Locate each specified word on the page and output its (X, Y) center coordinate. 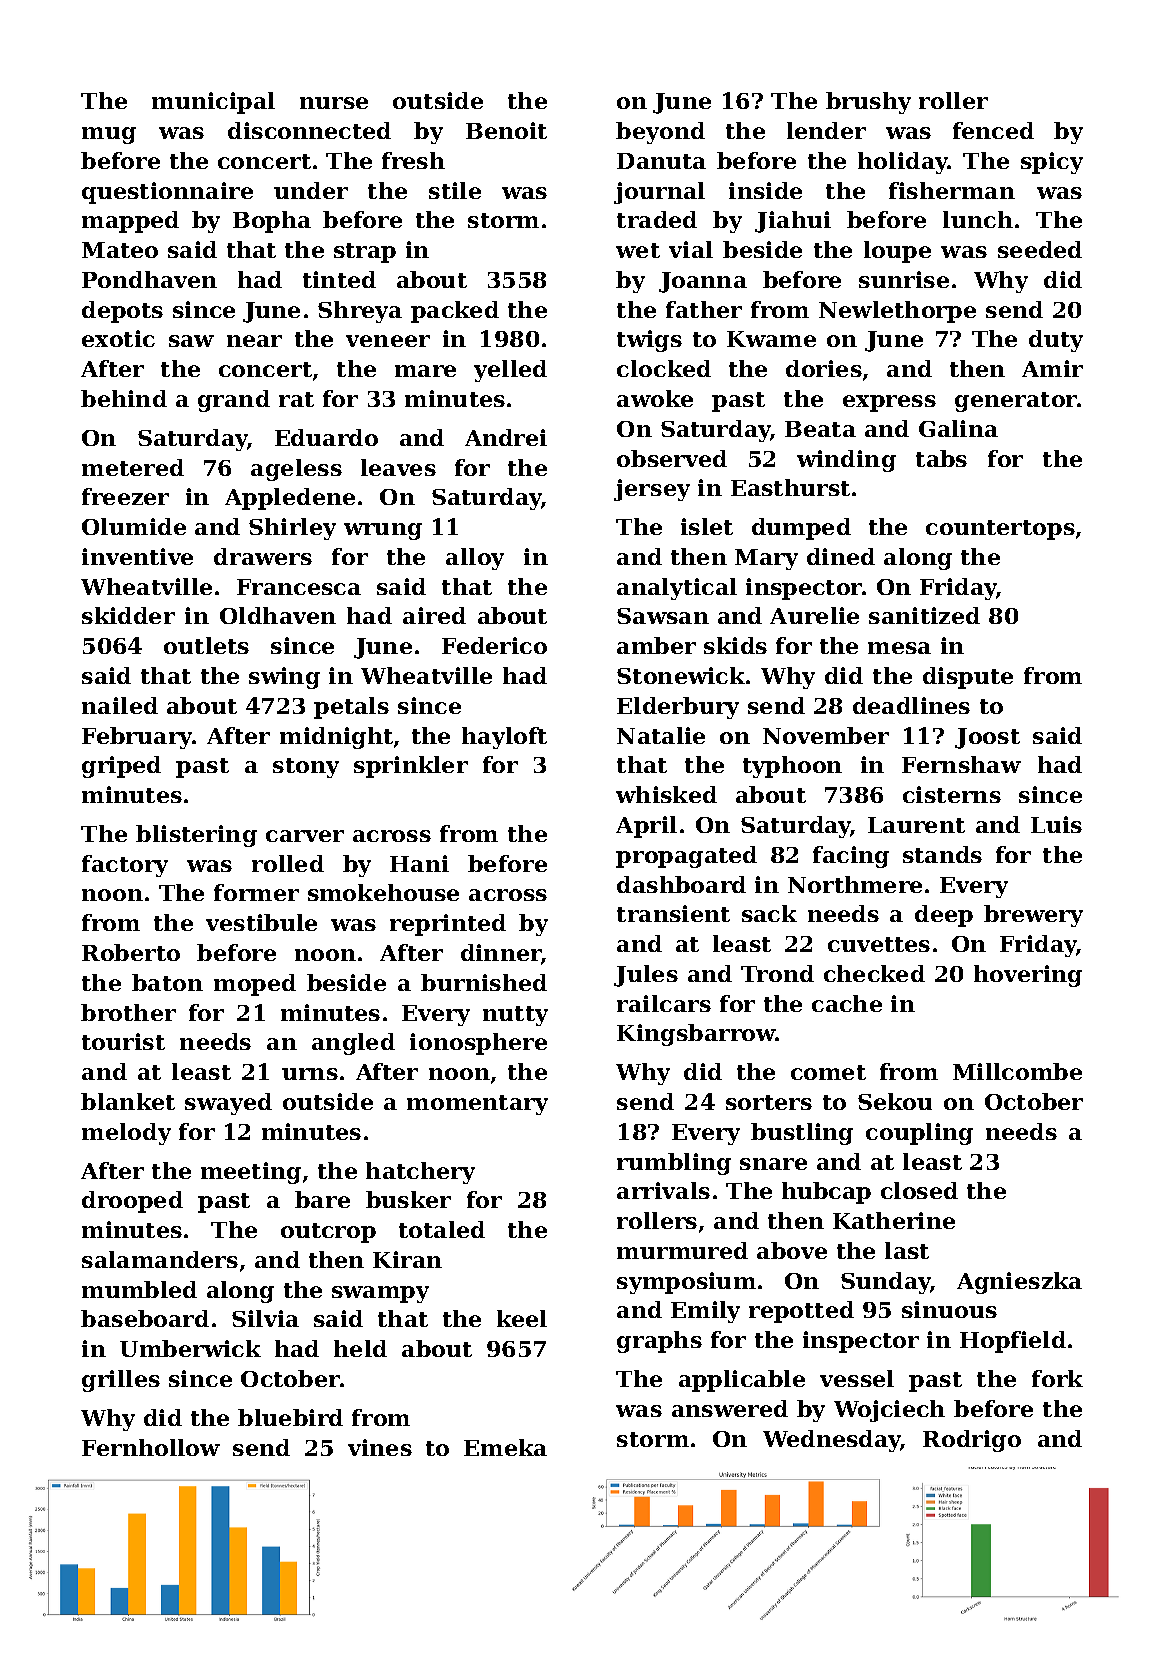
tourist (123, 1041)
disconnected (309, 130)
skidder (128, 615)
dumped (801, 529)
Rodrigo (972, 1441)
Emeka (505, 1447)
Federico (494, 645)
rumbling (674, 1164)
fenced (993, 130)
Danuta (661, 161)
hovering (1028, 976)
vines (380, 1447)
